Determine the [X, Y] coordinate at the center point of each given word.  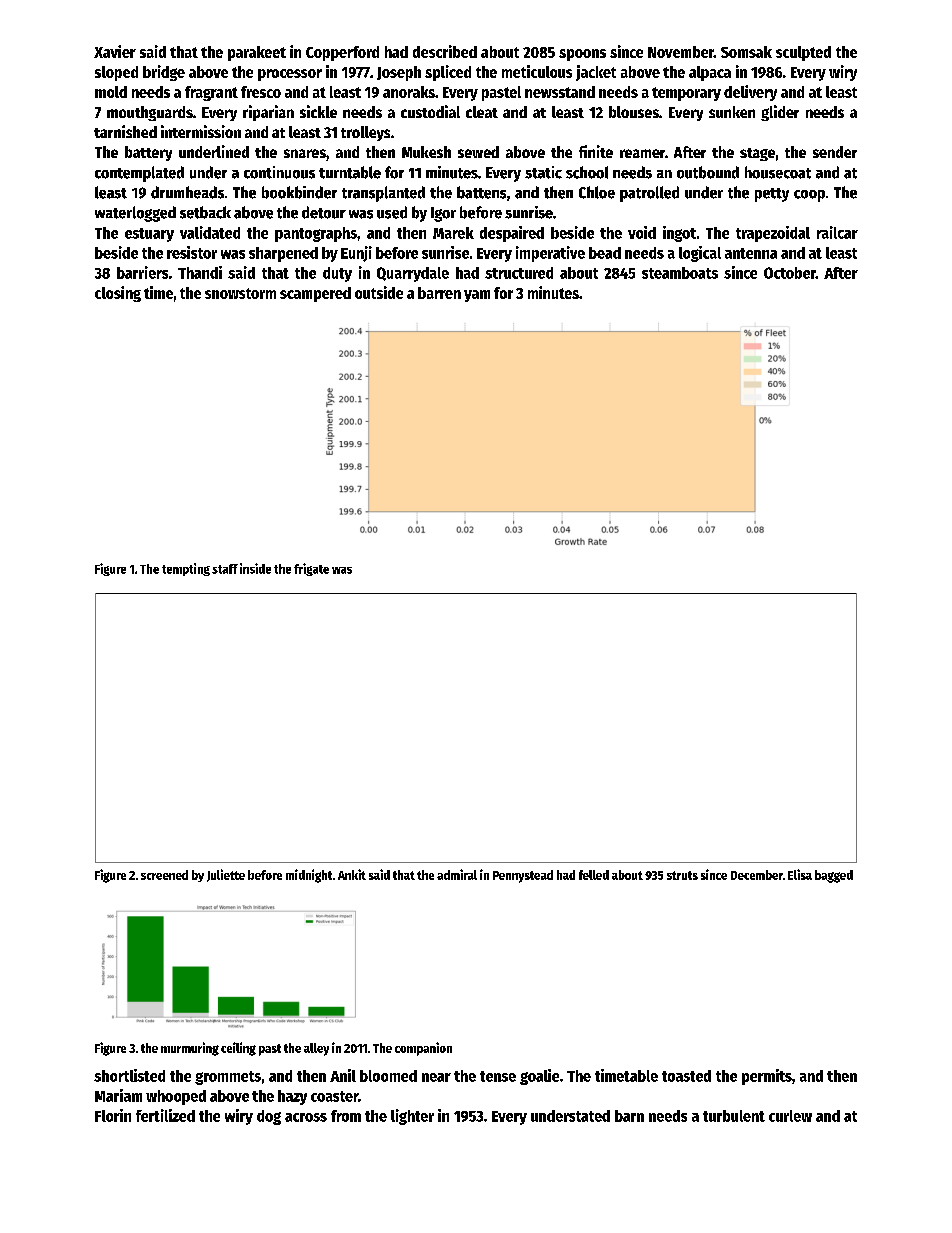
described [445, 51]
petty [772, 195]
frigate [311, 569]
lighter [412, 1117]
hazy [292, 1097]
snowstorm [240, 293]
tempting [186, 569]
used [392, 212]
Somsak [746, 52]
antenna [751, 253]
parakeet [257, 53]
